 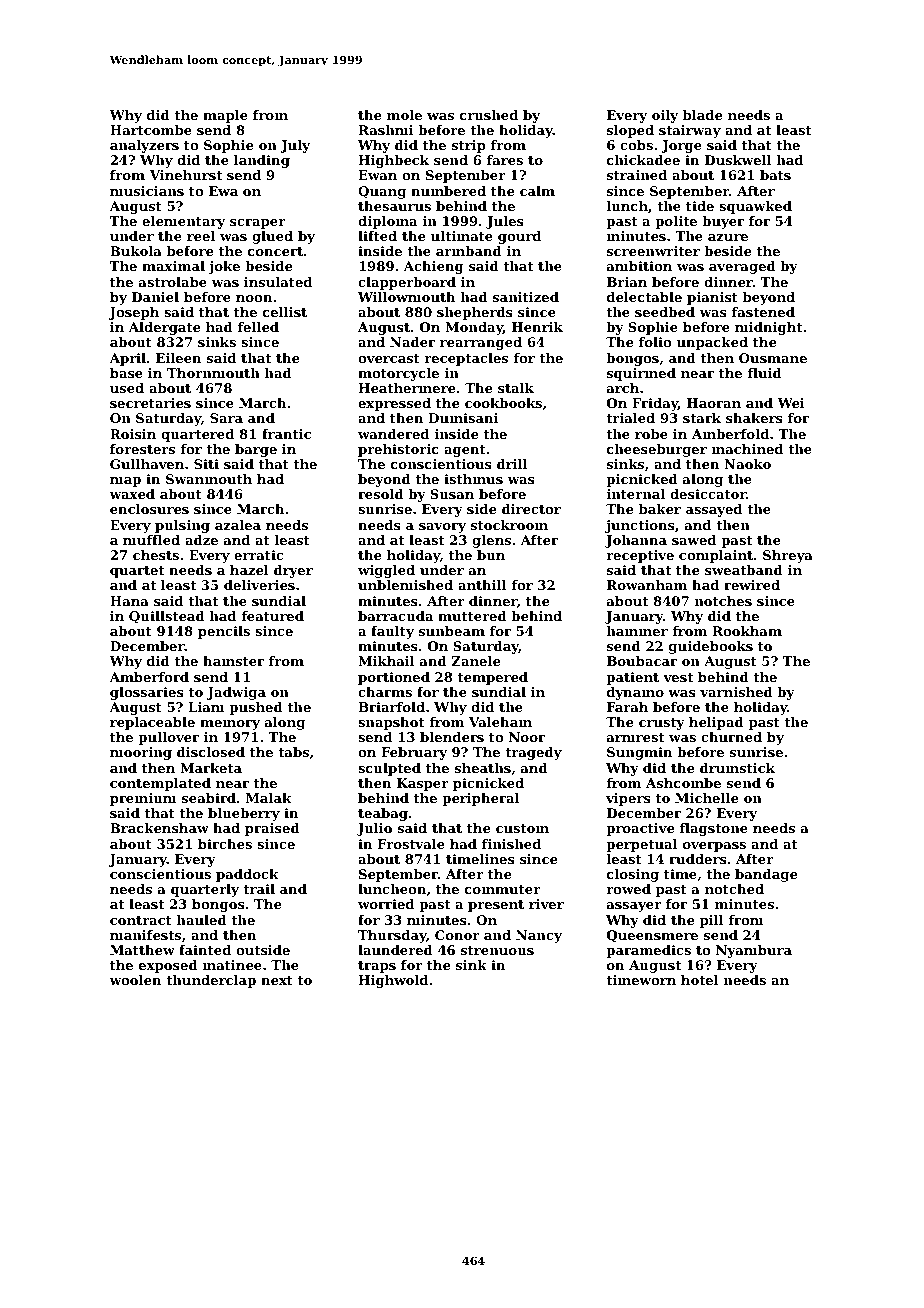 I want to click on overcast, so click(x=389, y=358).
